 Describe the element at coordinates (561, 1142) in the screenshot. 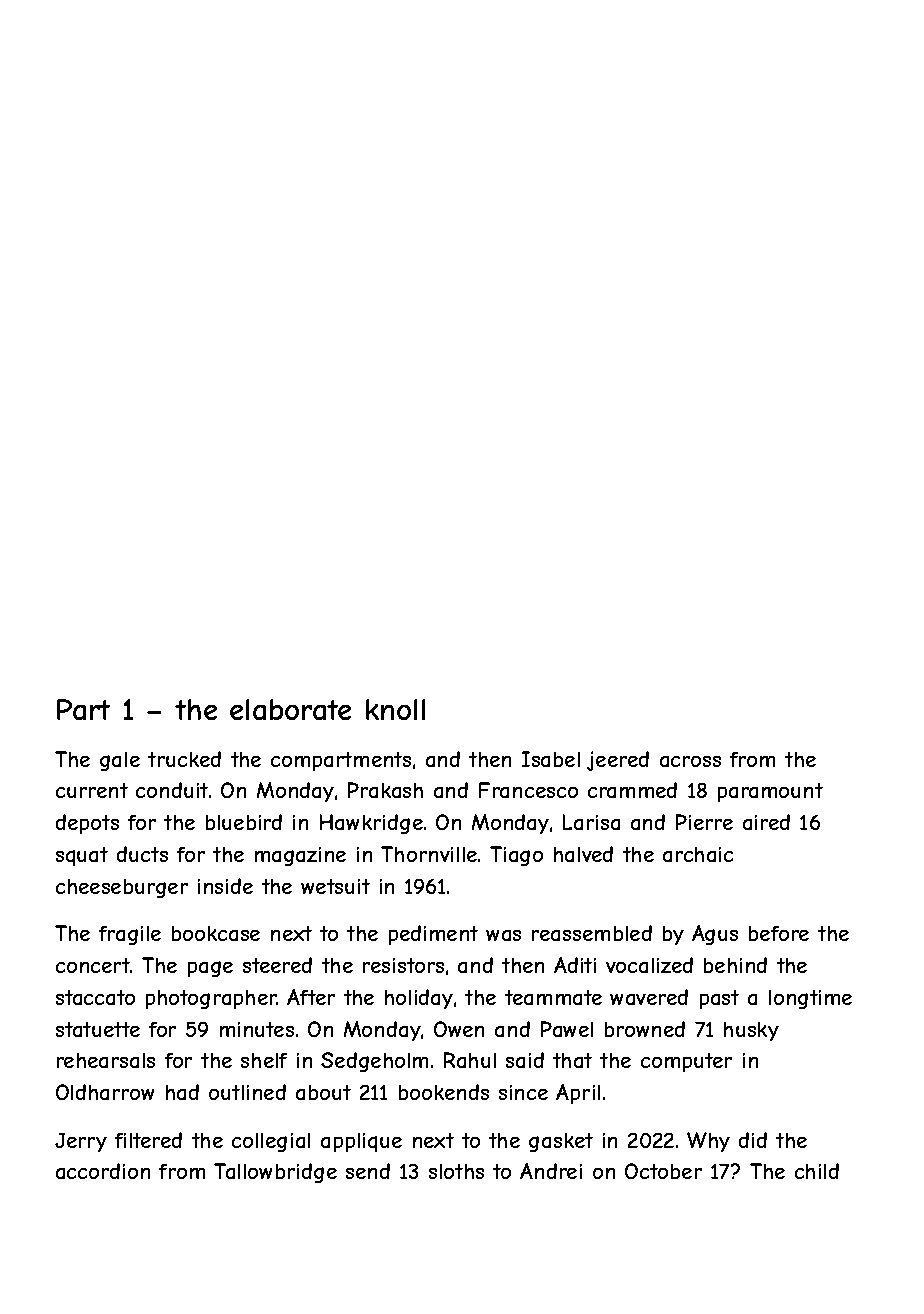

I see `gasket` at that location.
